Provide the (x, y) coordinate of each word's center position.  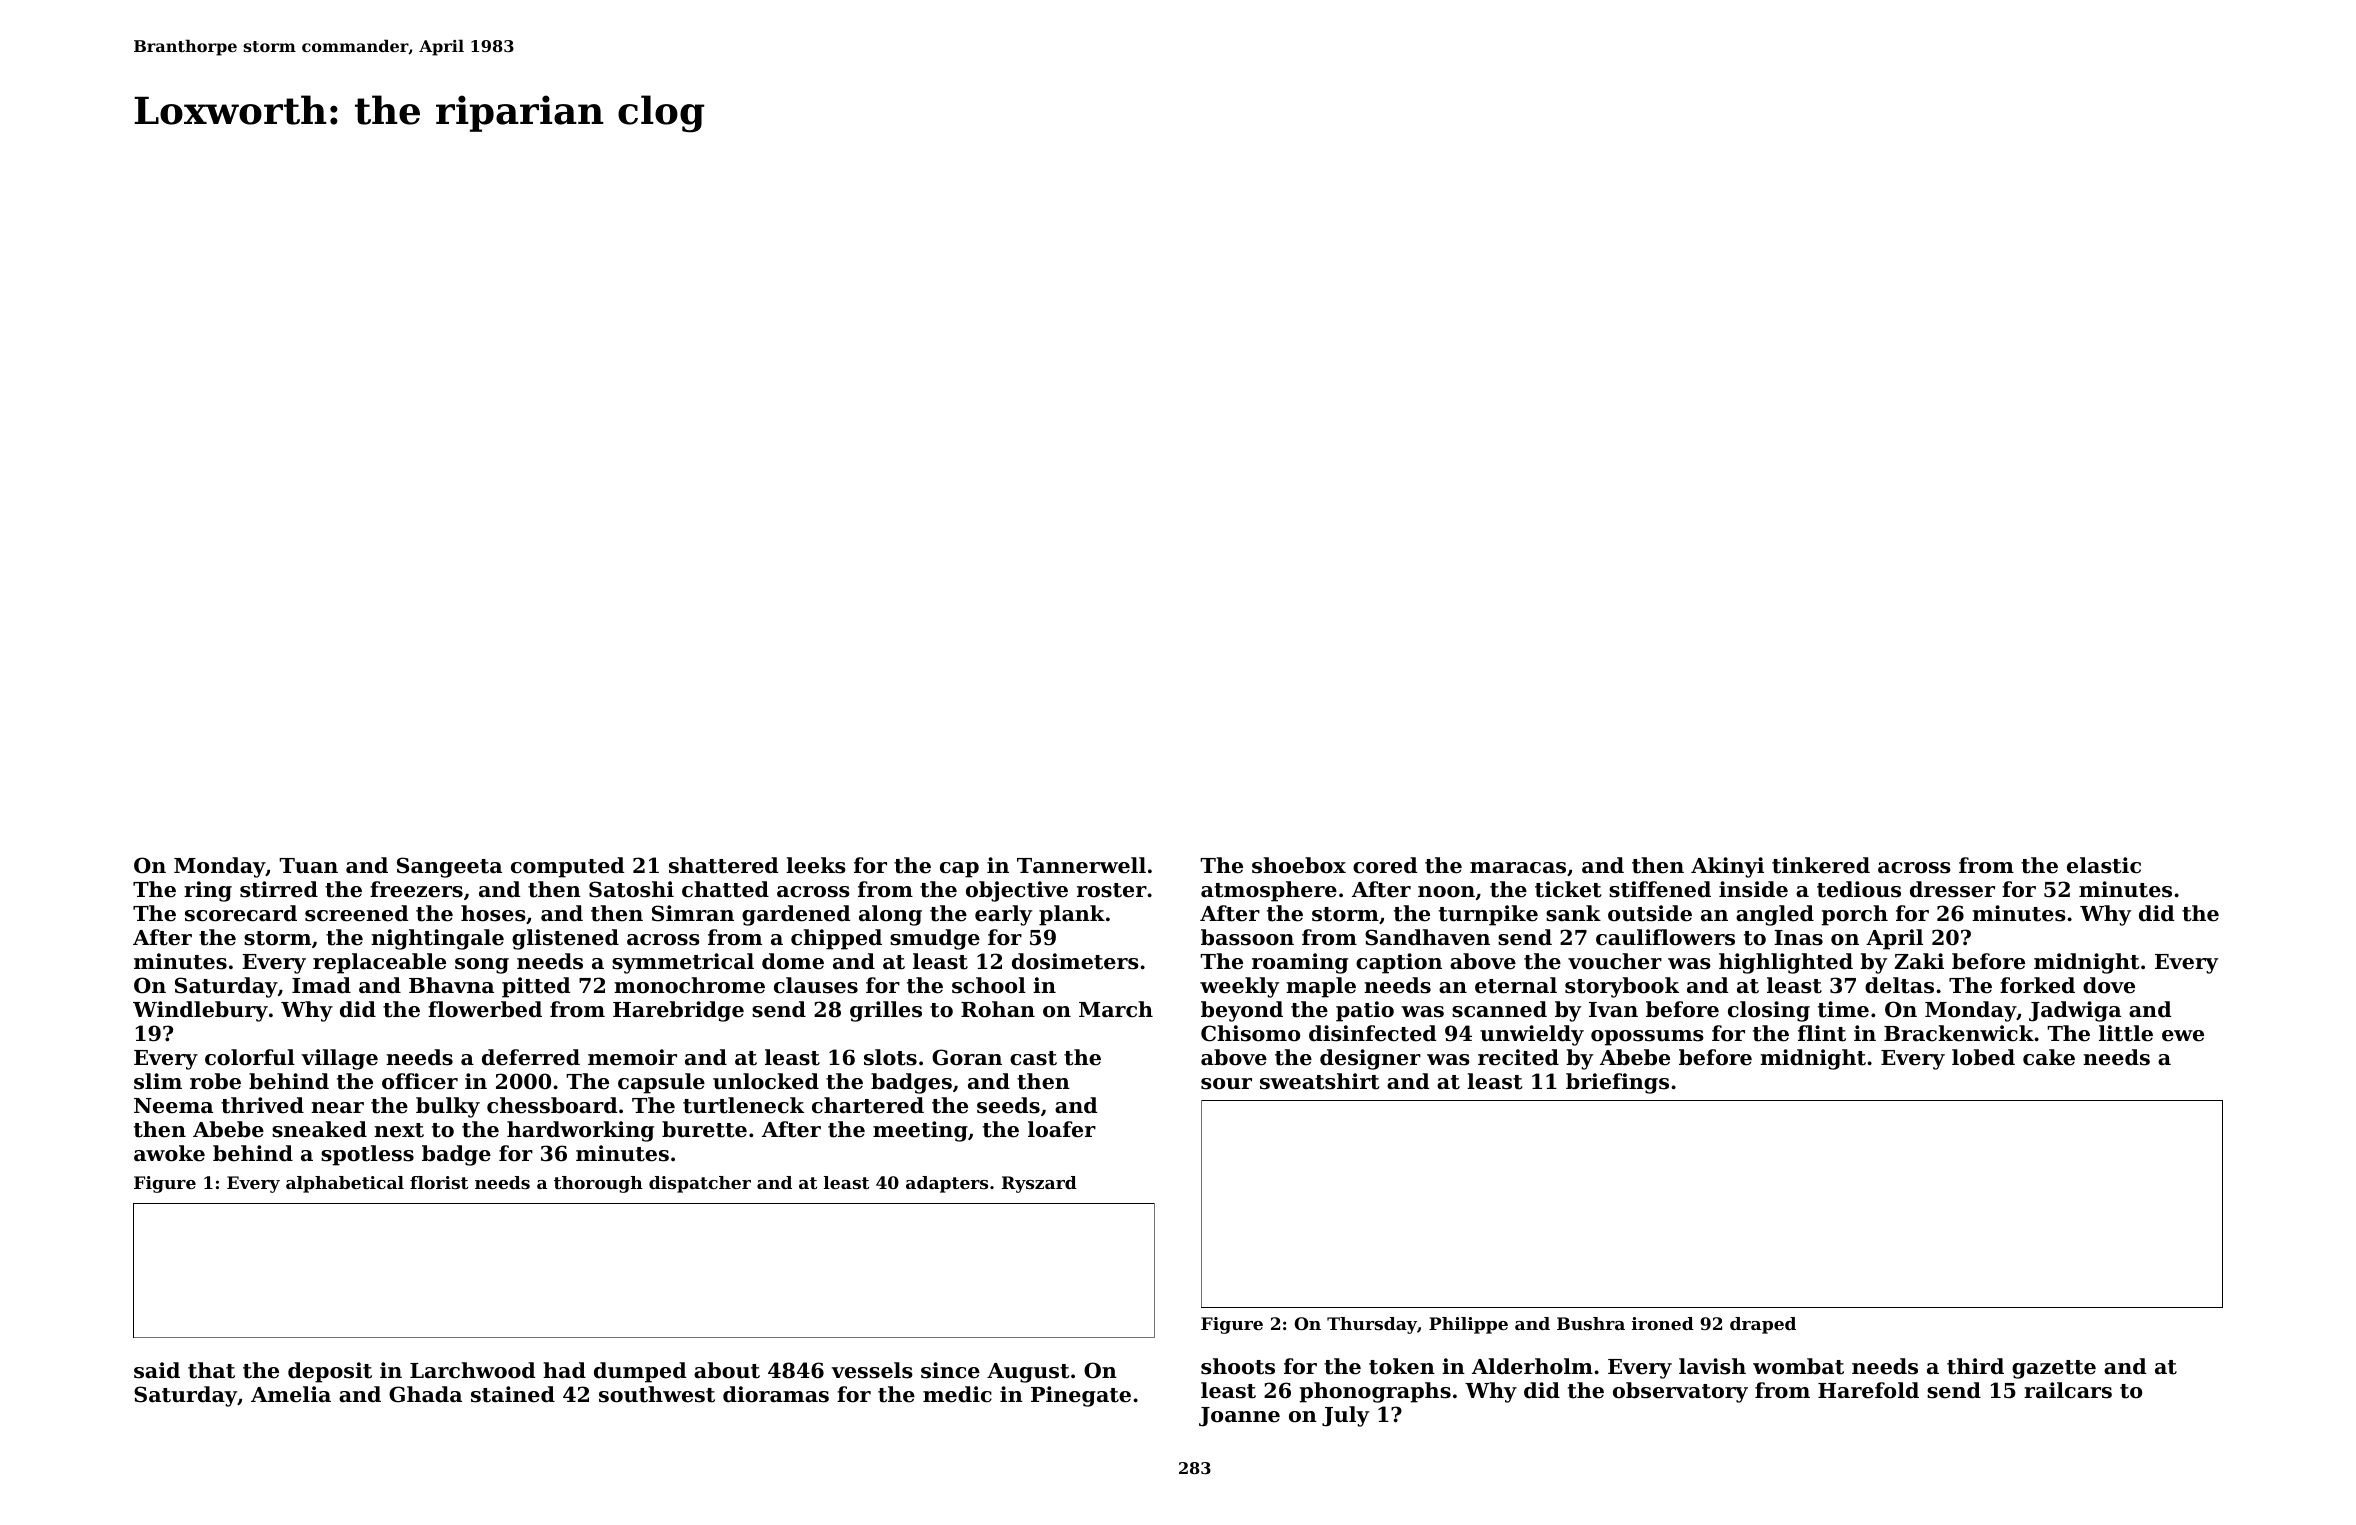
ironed (1663, 1323)
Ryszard (1039, 1184)
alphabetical (345, 1184)
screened (356, 913)
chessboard (552, 1105)
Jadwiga (2075, 1011)
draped (1763, 1325)
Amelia (291, 1394)
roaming (1300, 963)
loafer (1062, 1129)
